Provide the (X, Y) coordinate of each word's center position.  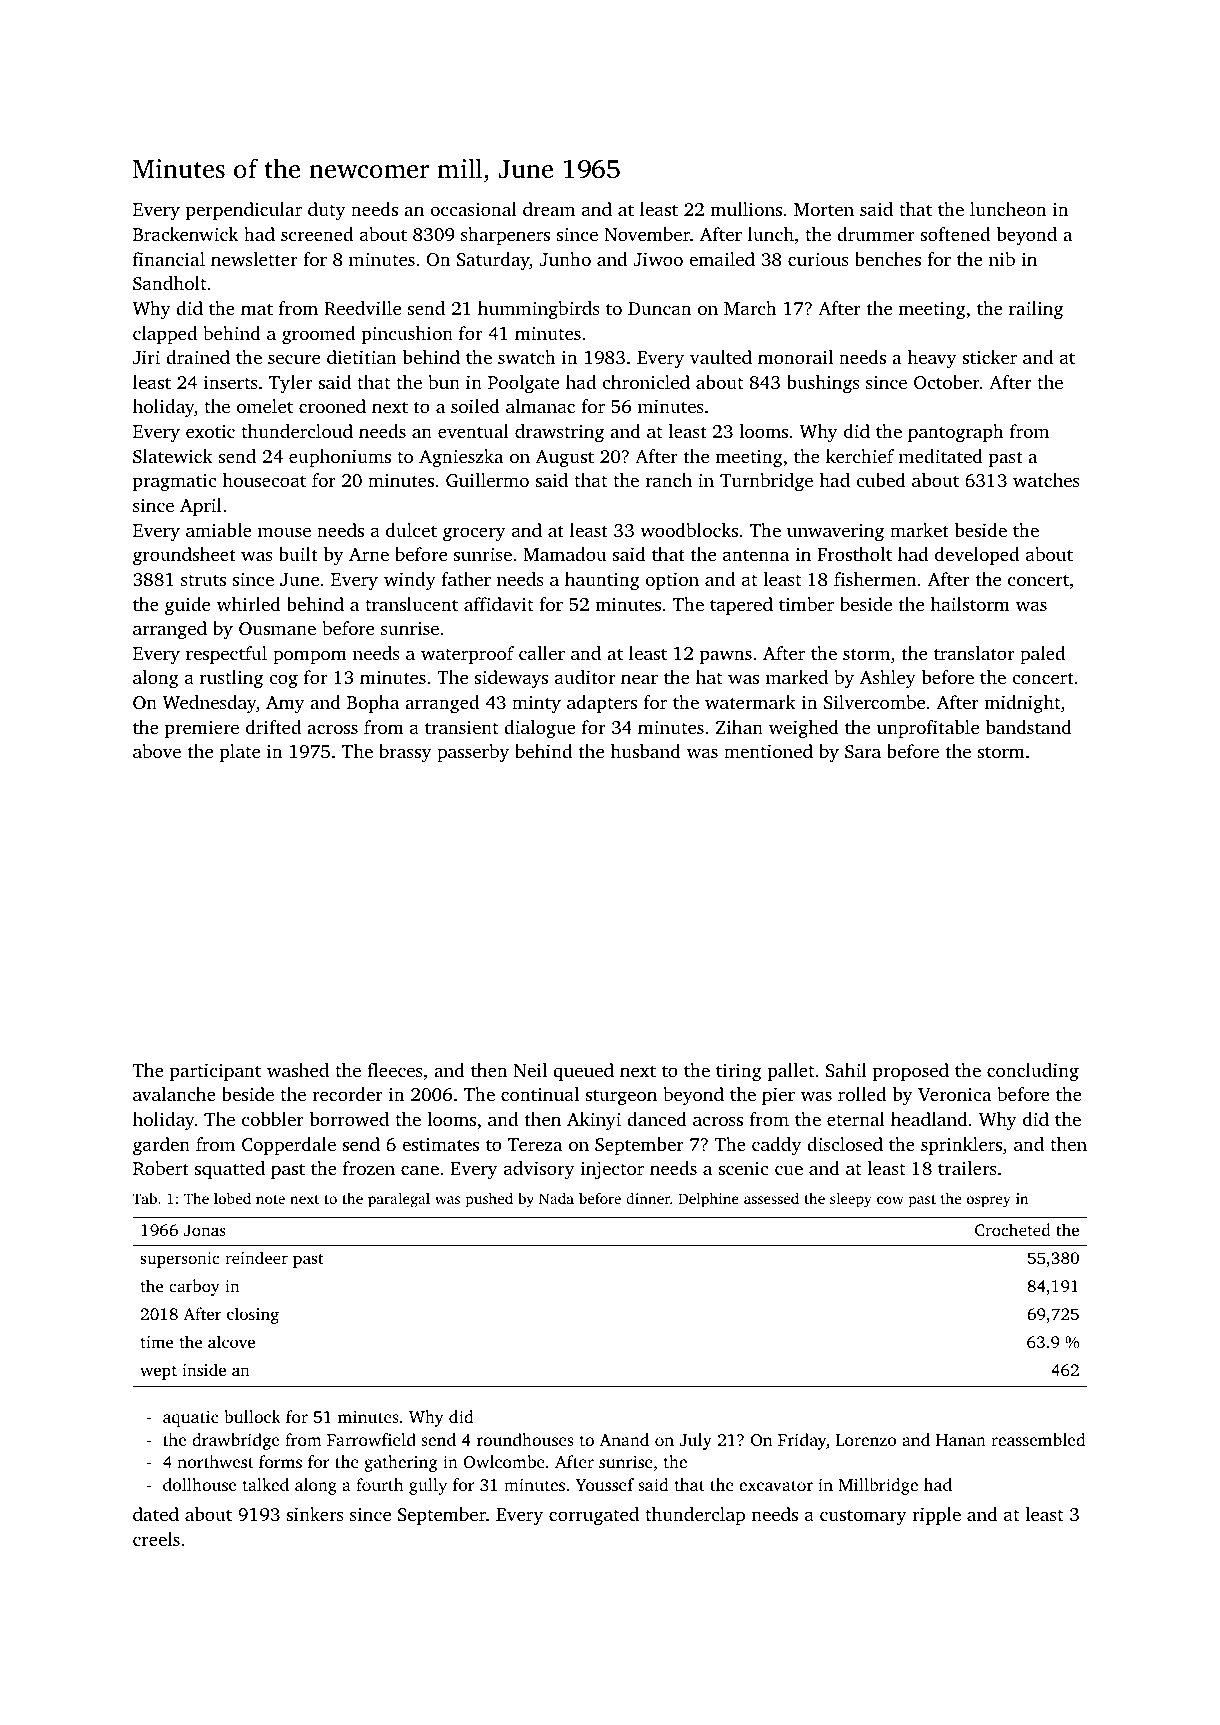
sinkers (315, 1514)
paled (1042, 655)
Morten (824, 209)
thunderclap (695, 1516)
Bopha (373, 704)
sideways (511, 679)
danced (657, 1119)
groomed (318, 335)
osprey (989, 1202)
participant (215, 1072)
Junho (565, 259)
